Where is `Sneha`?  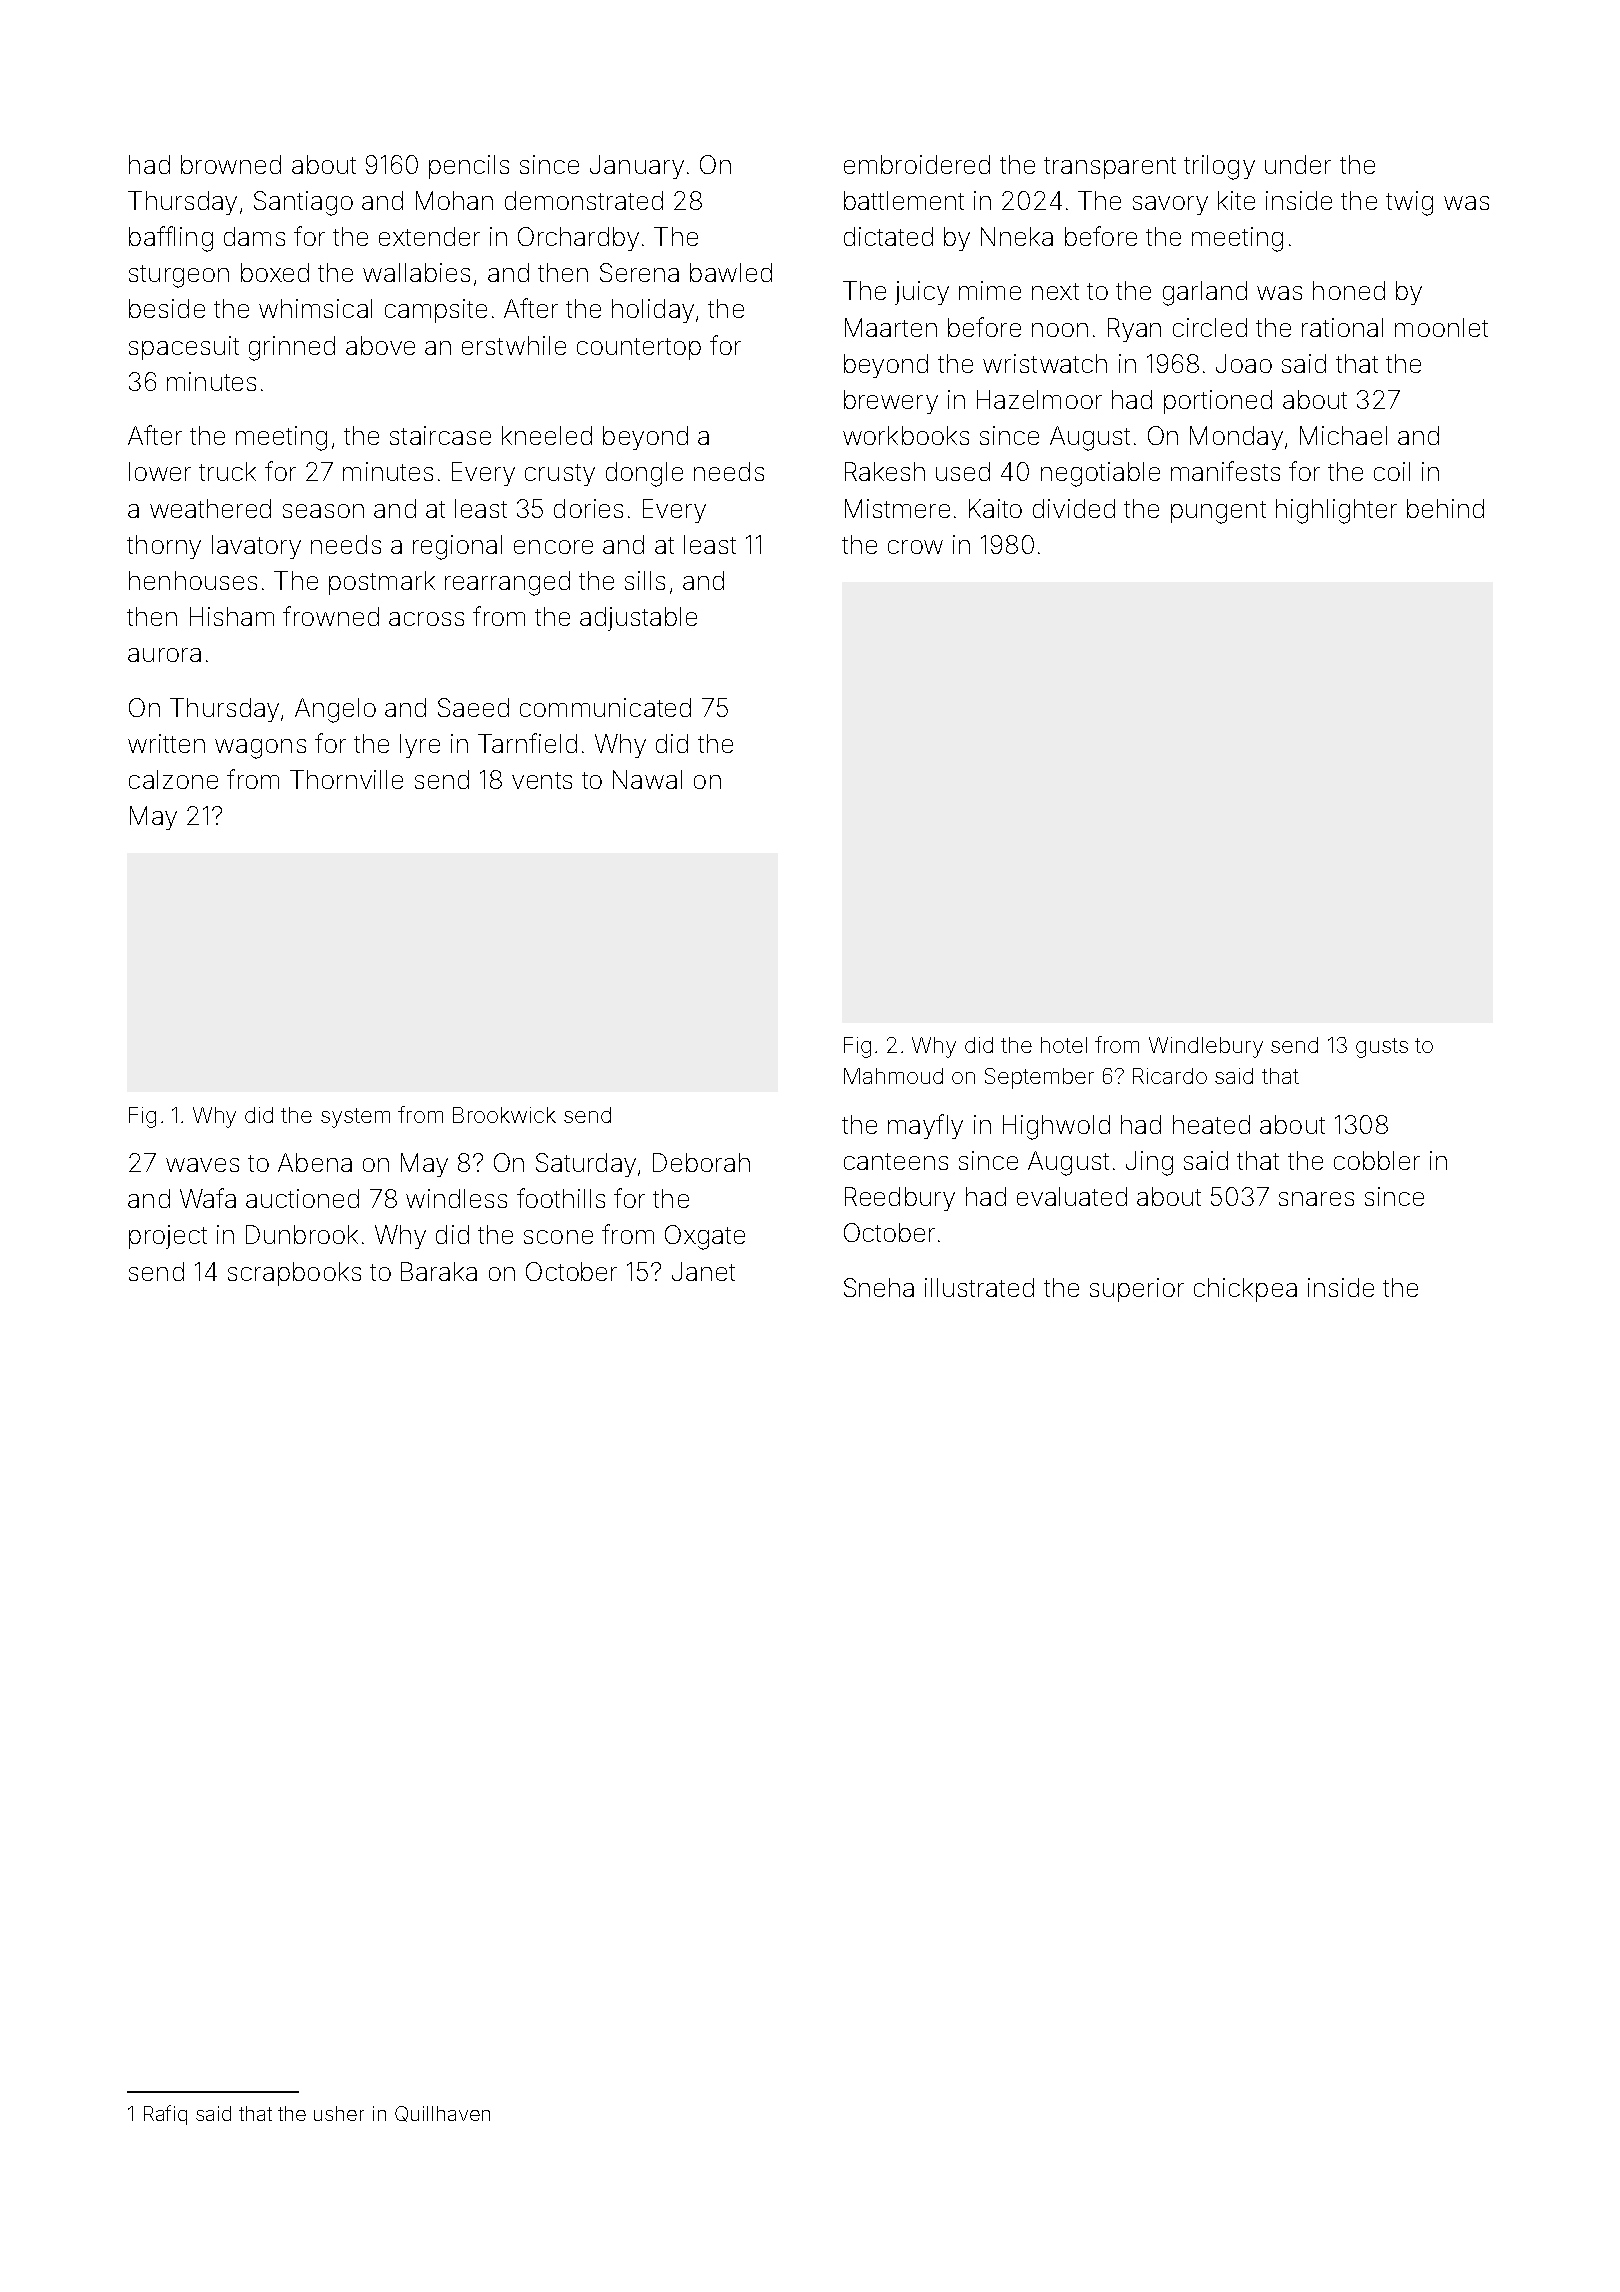
Sneha is located at coordinates (879, 1287).
